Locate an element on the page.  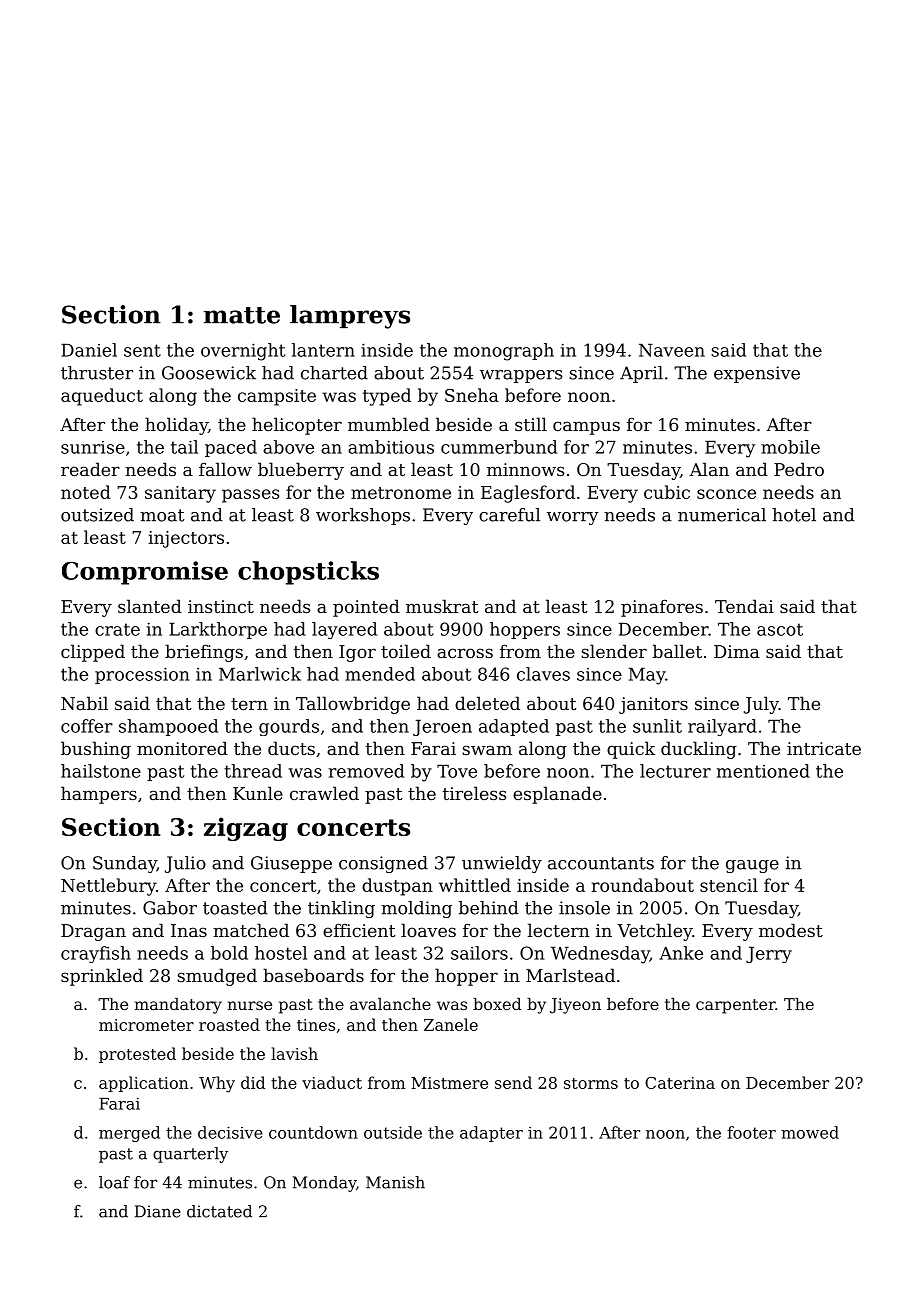
fallow is located at coordinates (225, 469).
